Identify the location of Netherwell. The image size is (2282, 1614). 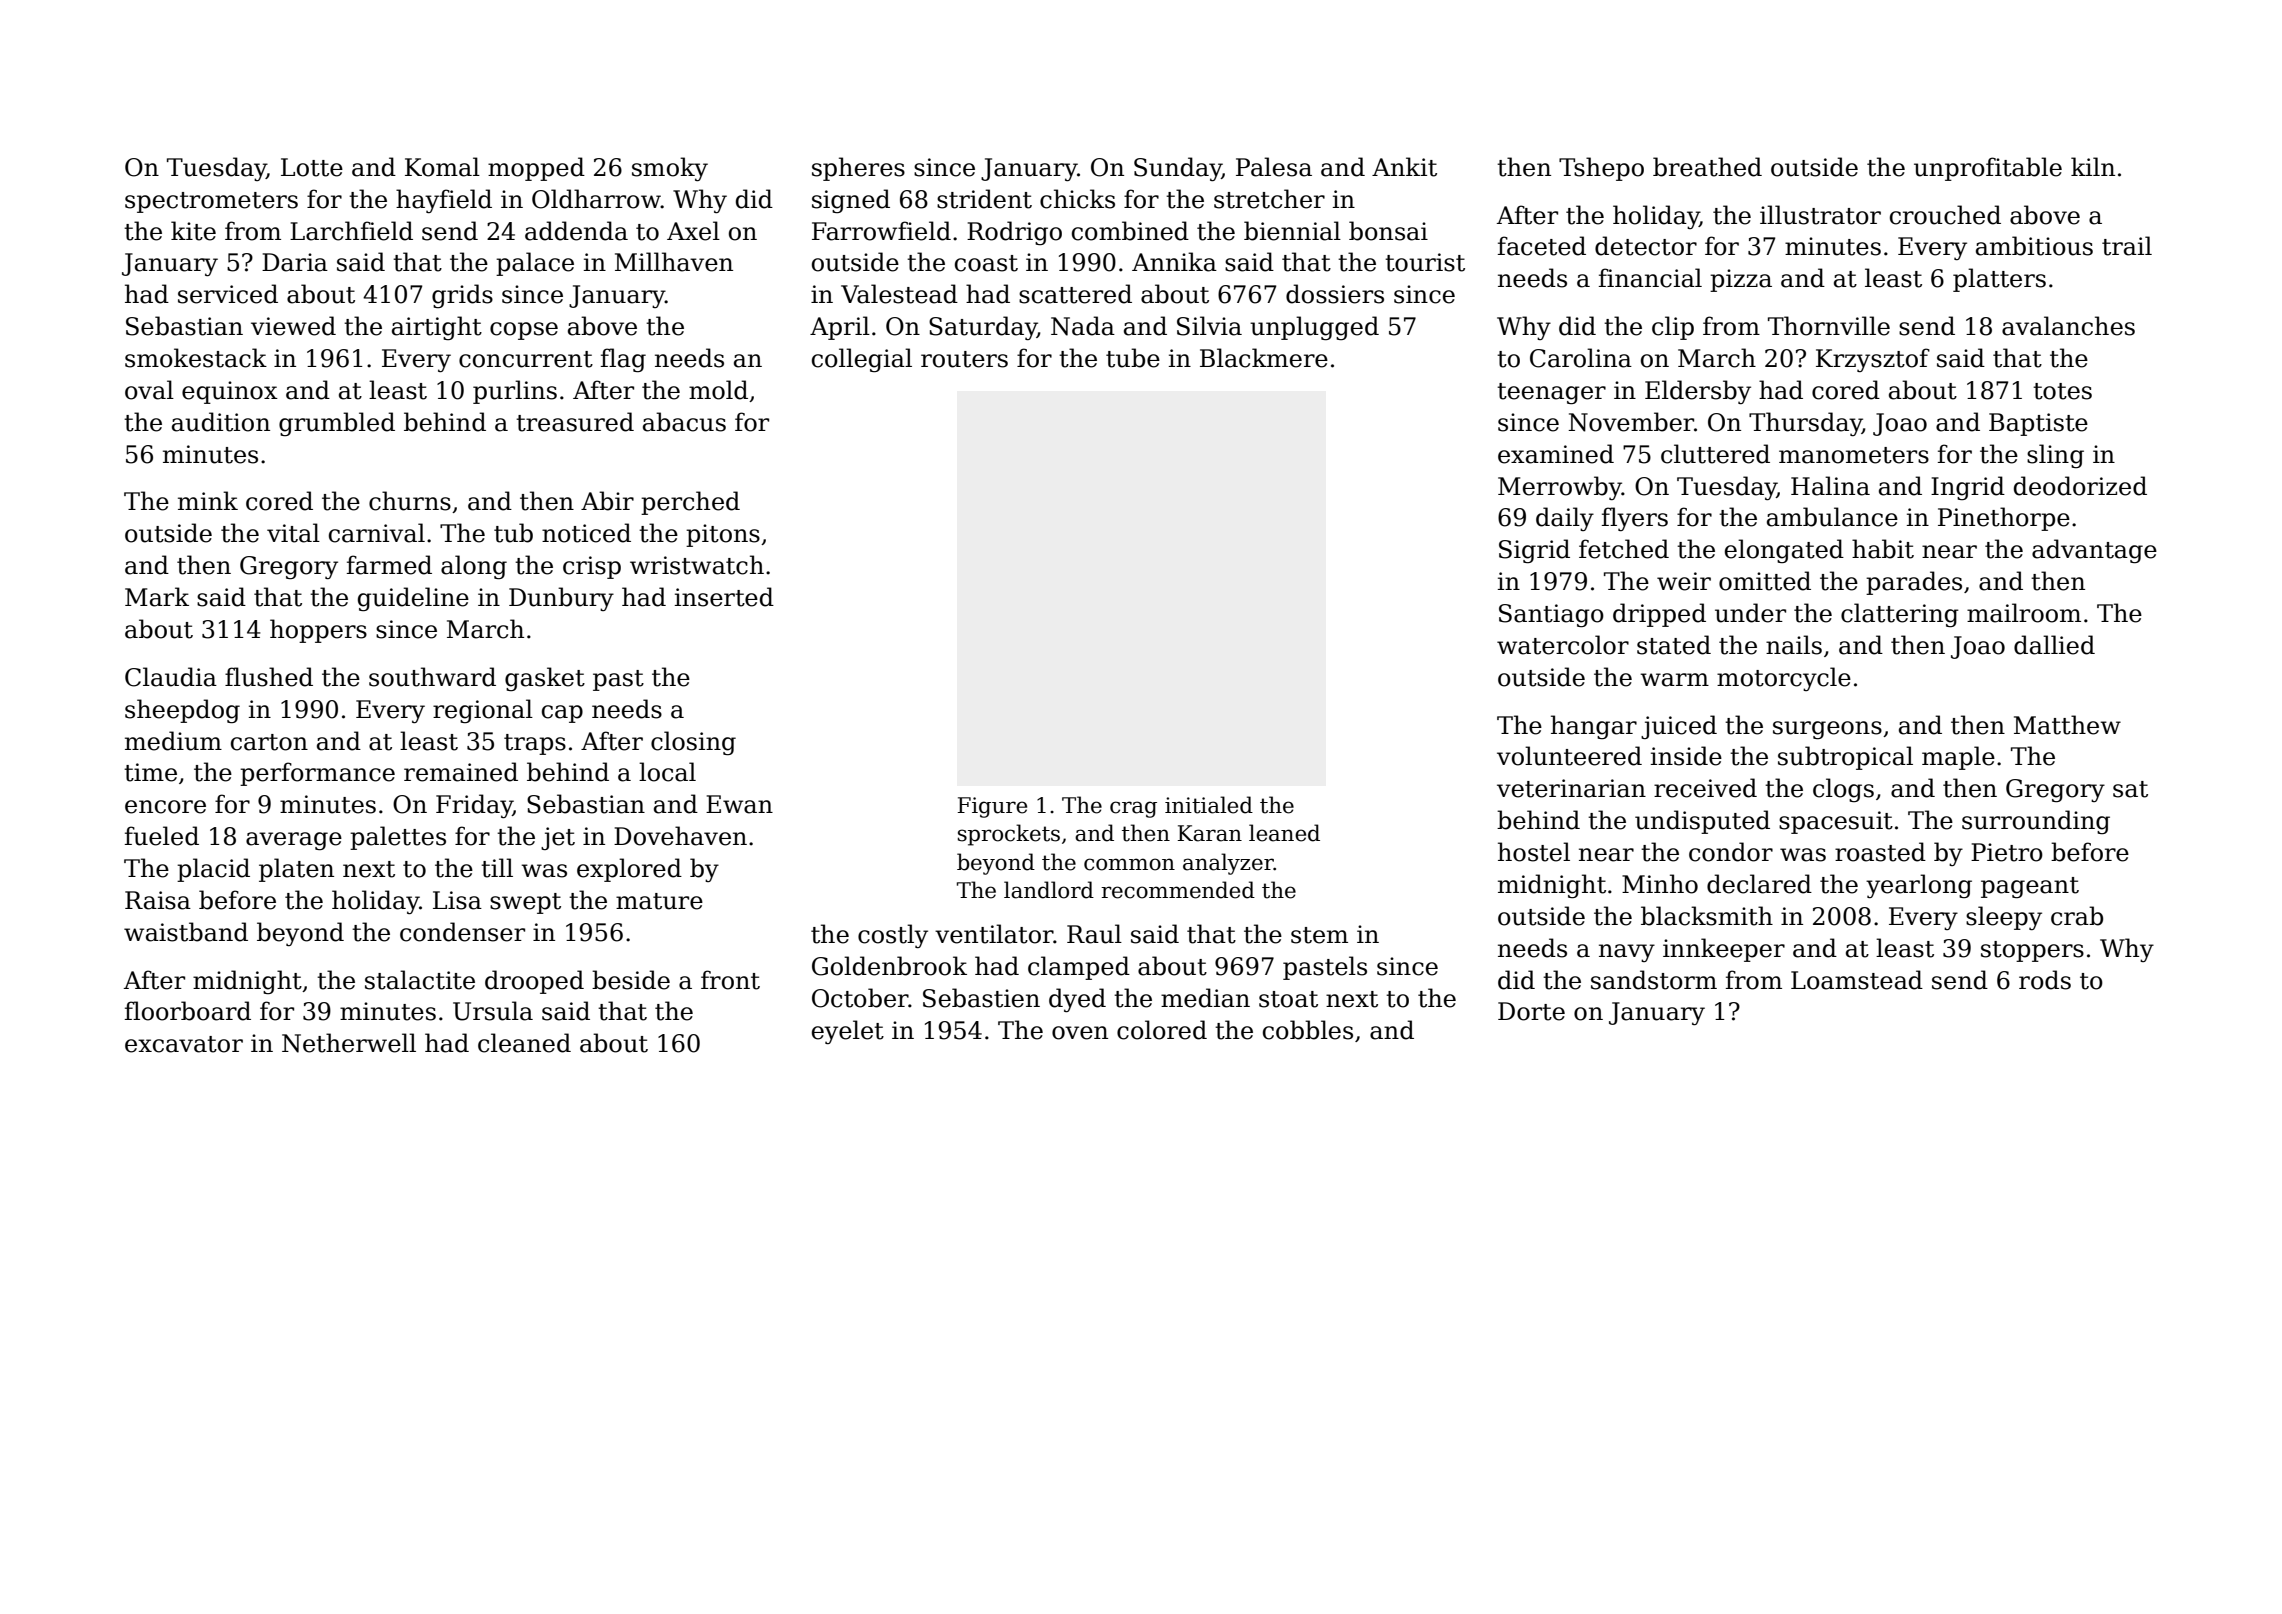
(349, 1043).
